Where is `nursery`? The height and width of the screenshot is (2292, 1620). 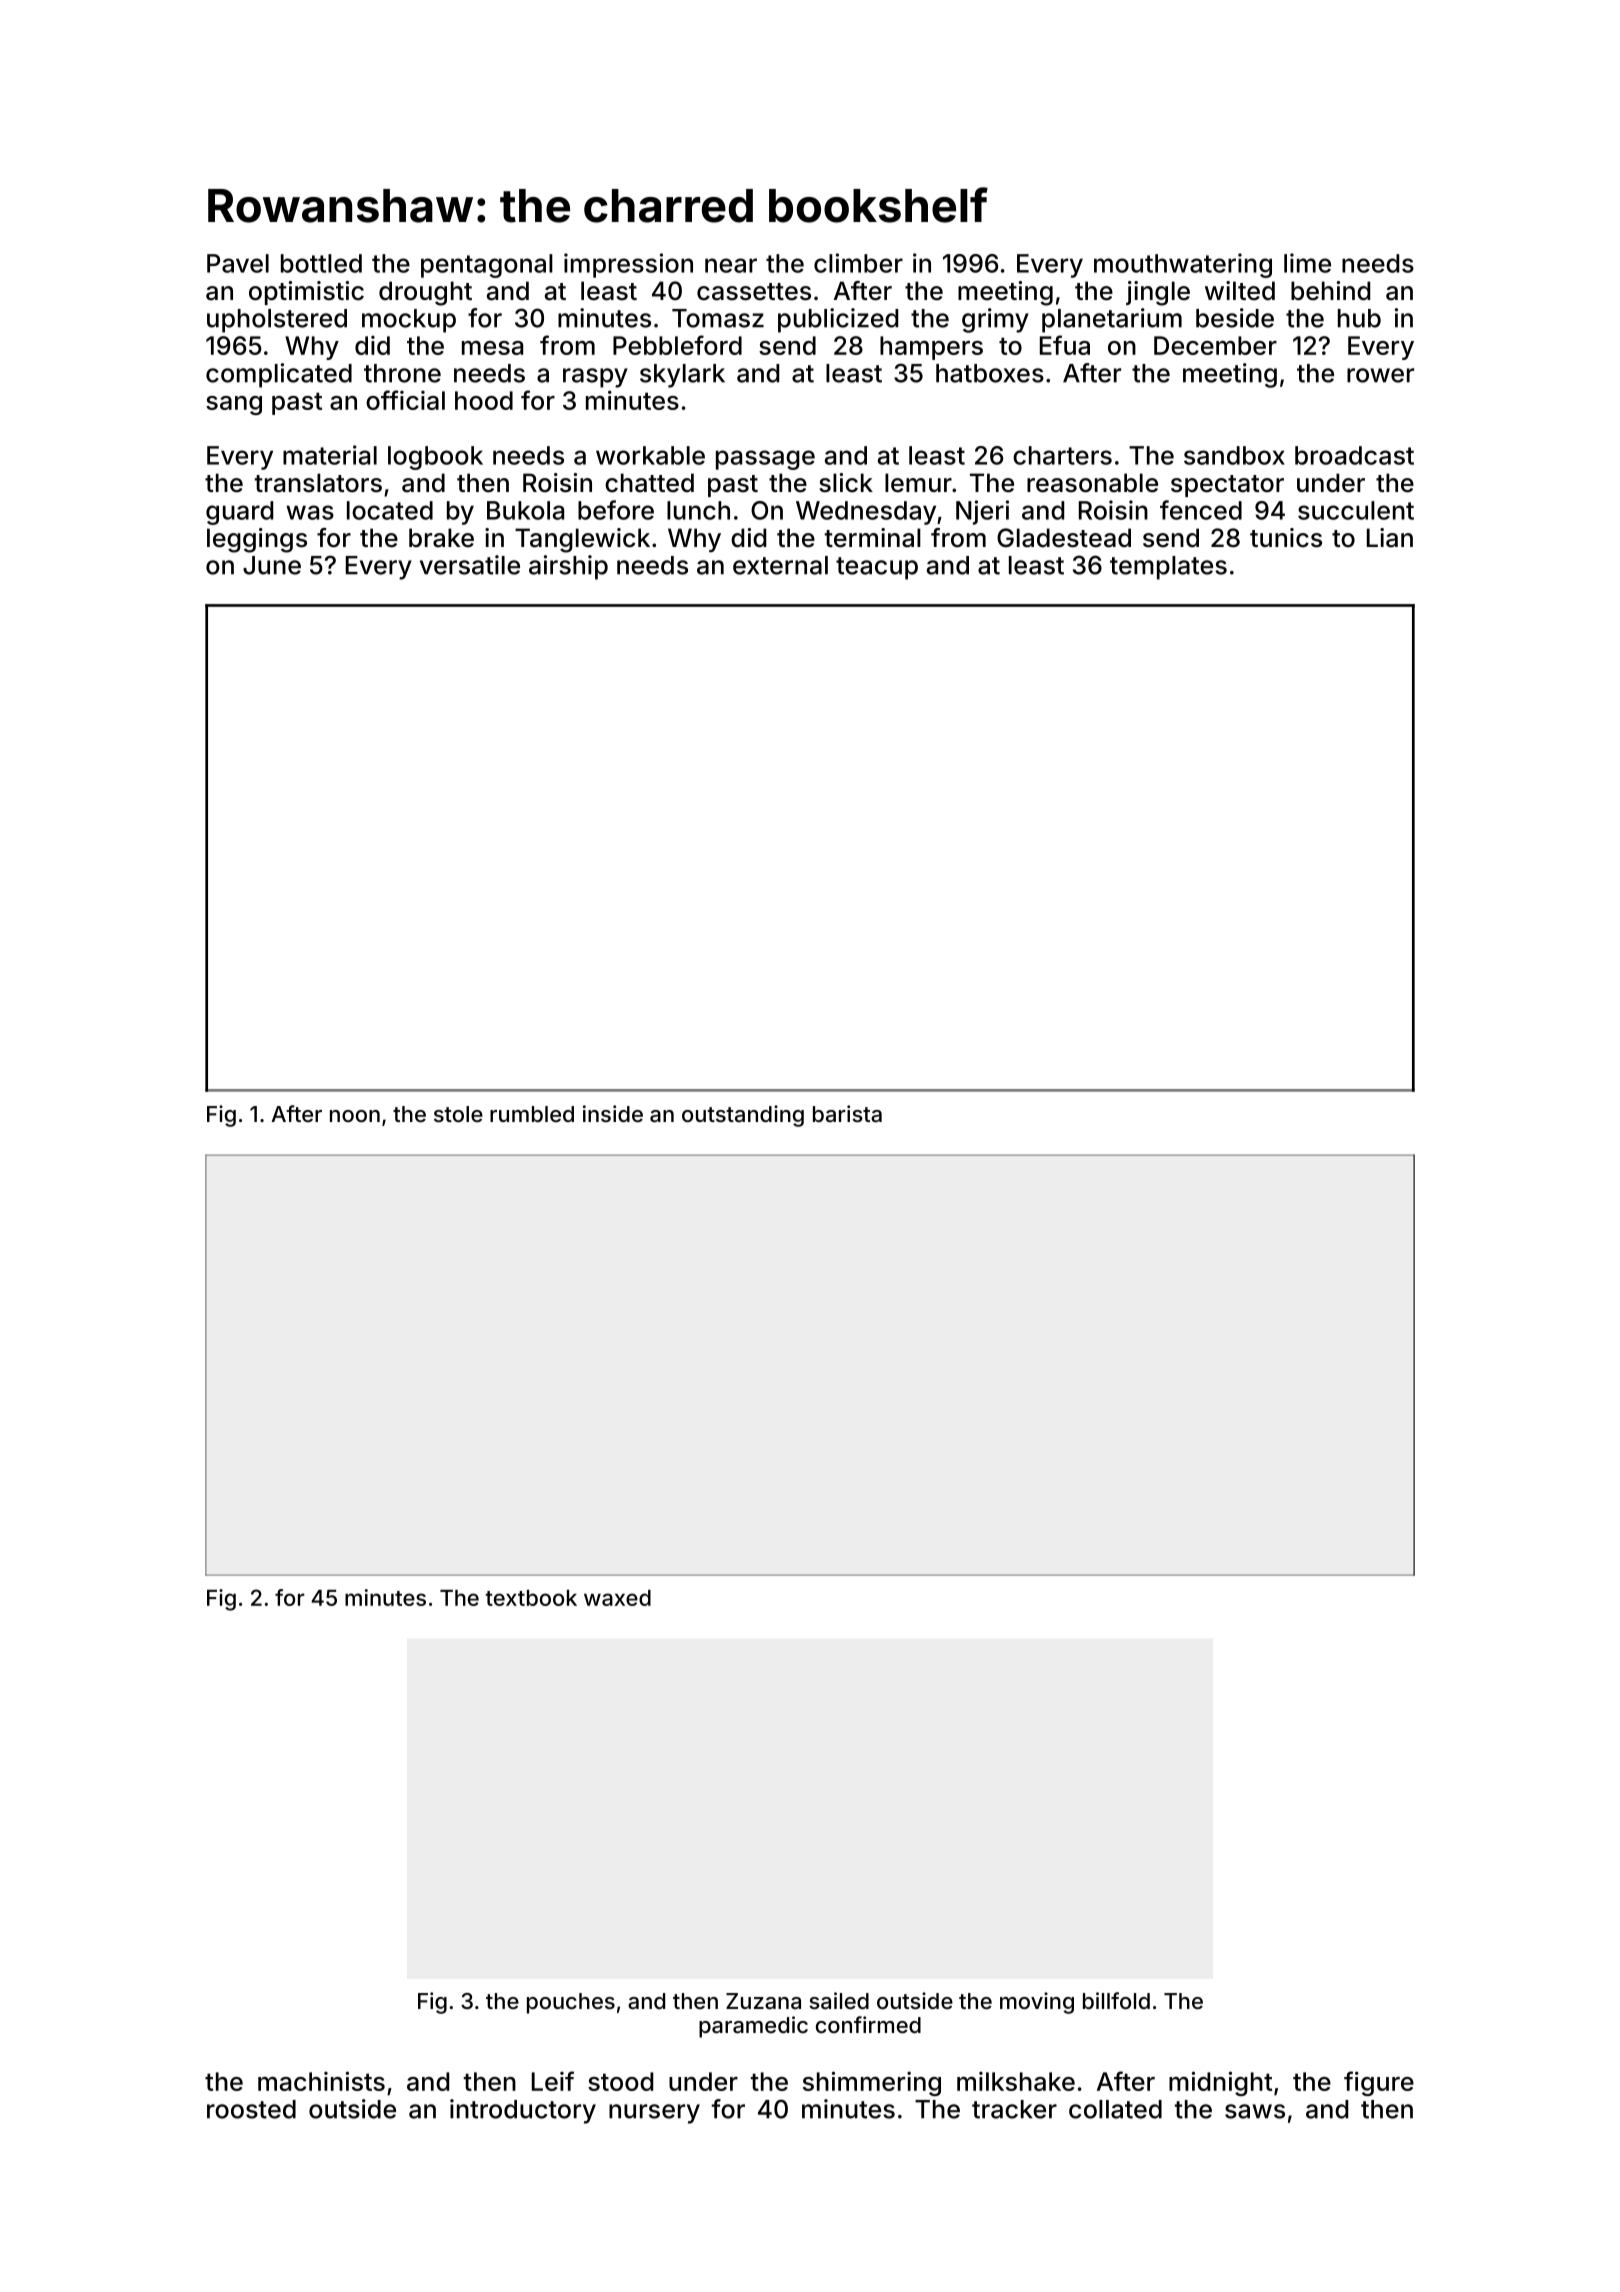 nursery is located at coordinates (654, 2114).
